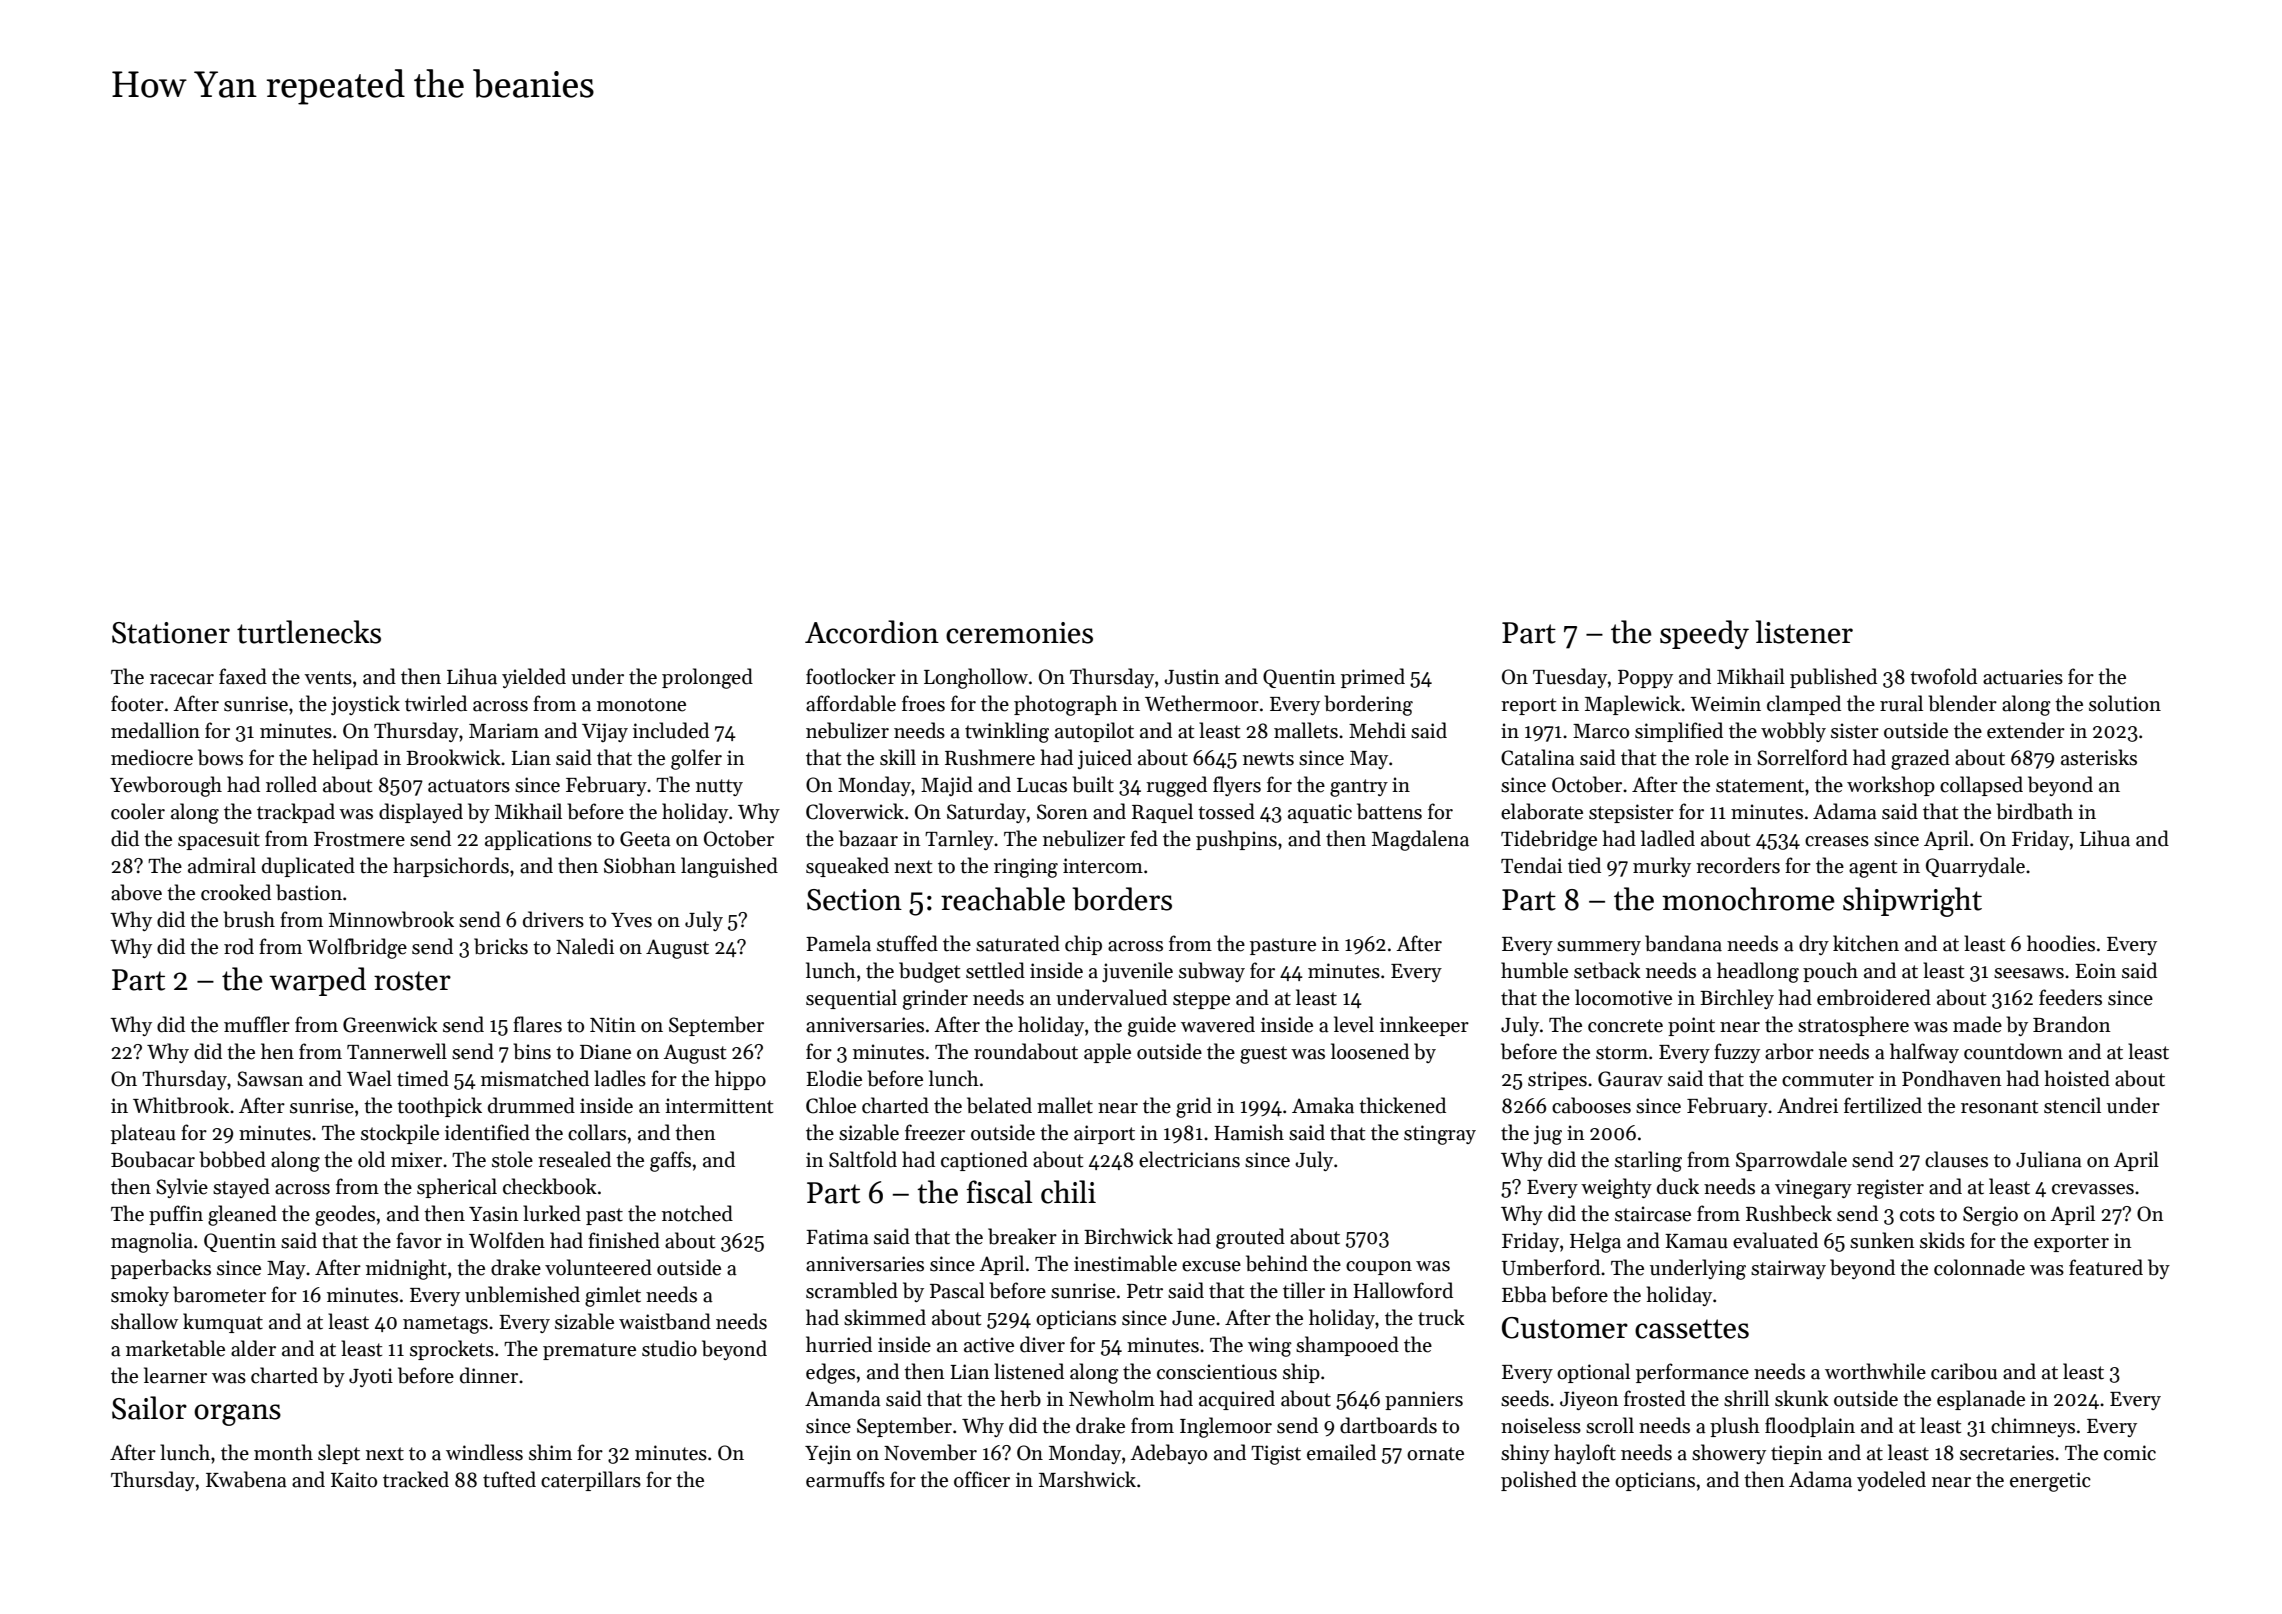 The height and width of the screenshot is (1614, 2282). Describe the element at coordinates (2050, 1482) in the screenshot. I see `energetic` at that location.
